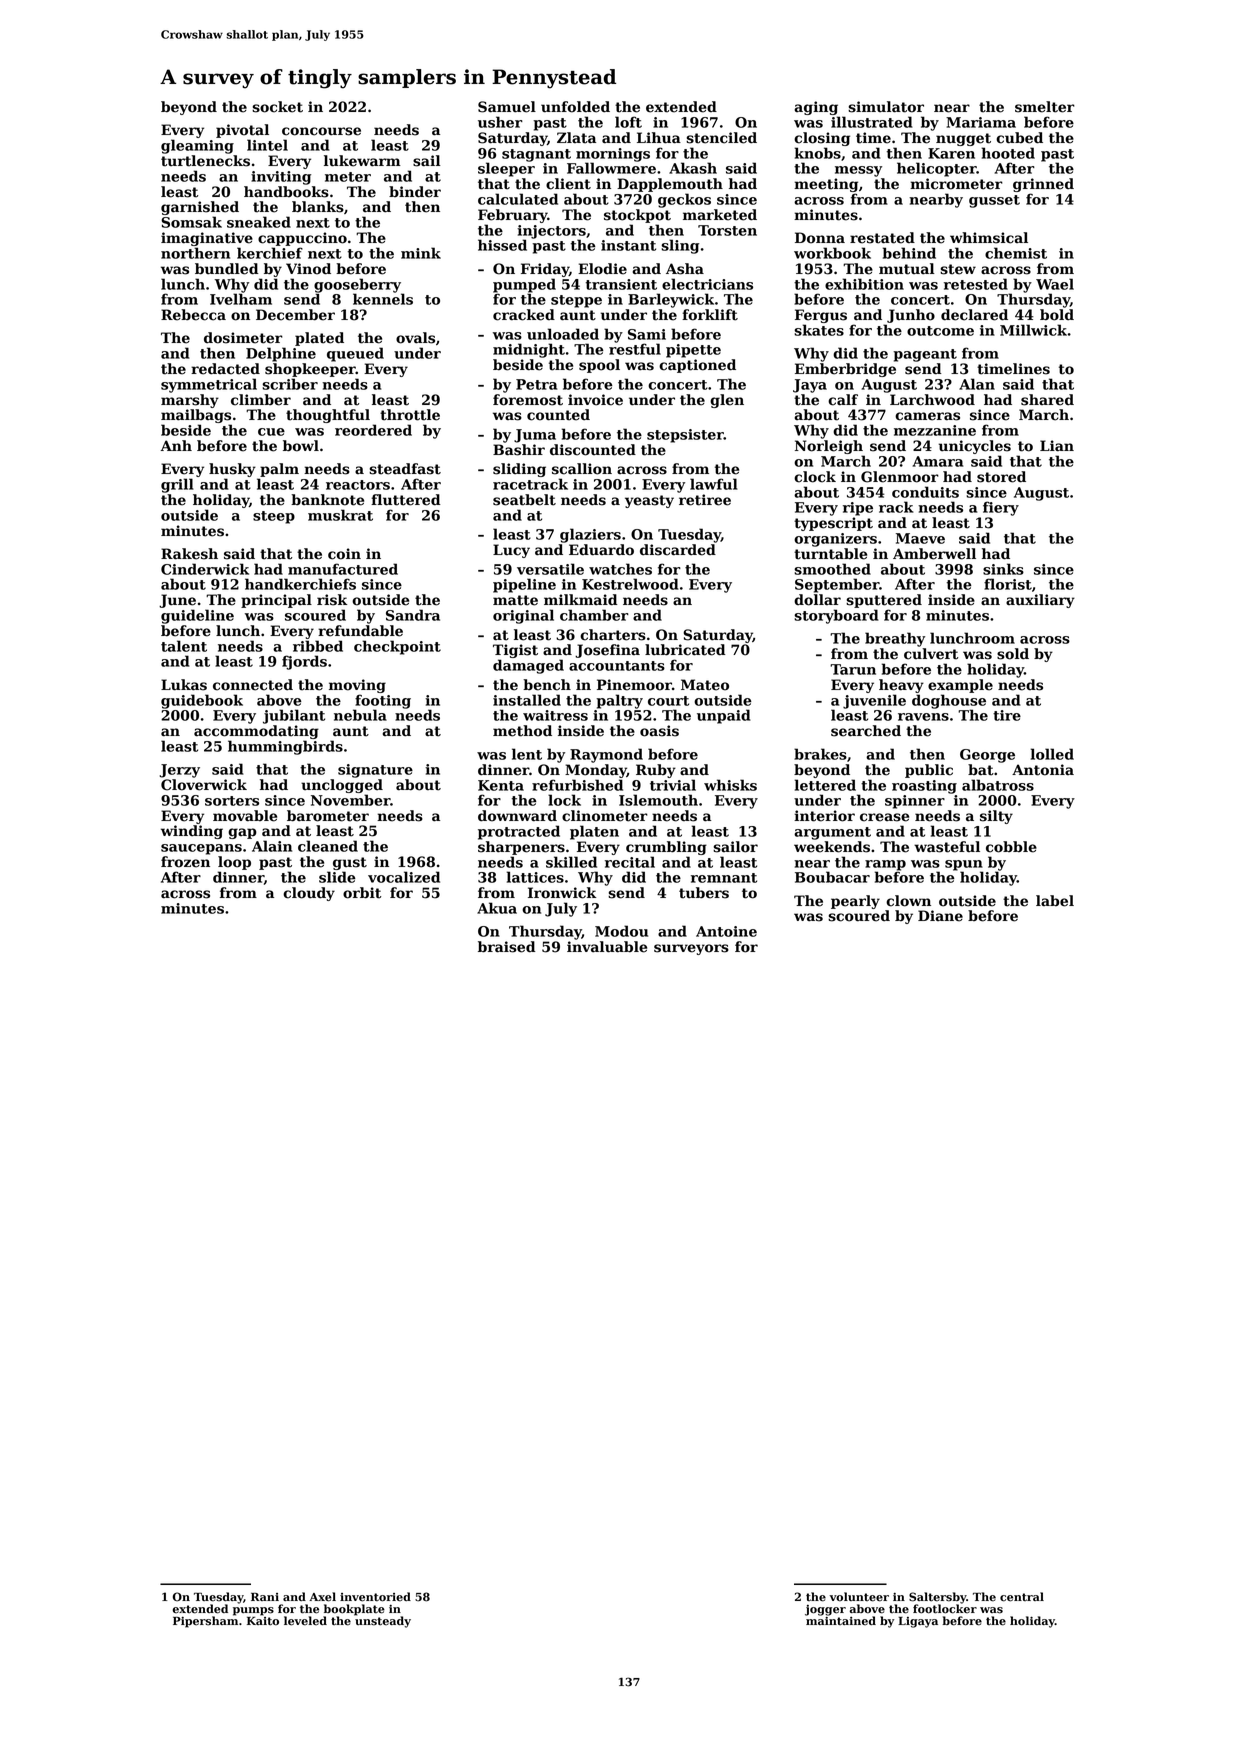  Describe the element at coordinates (575, 107) in the screenshot. I see `unfolded` at that location.
